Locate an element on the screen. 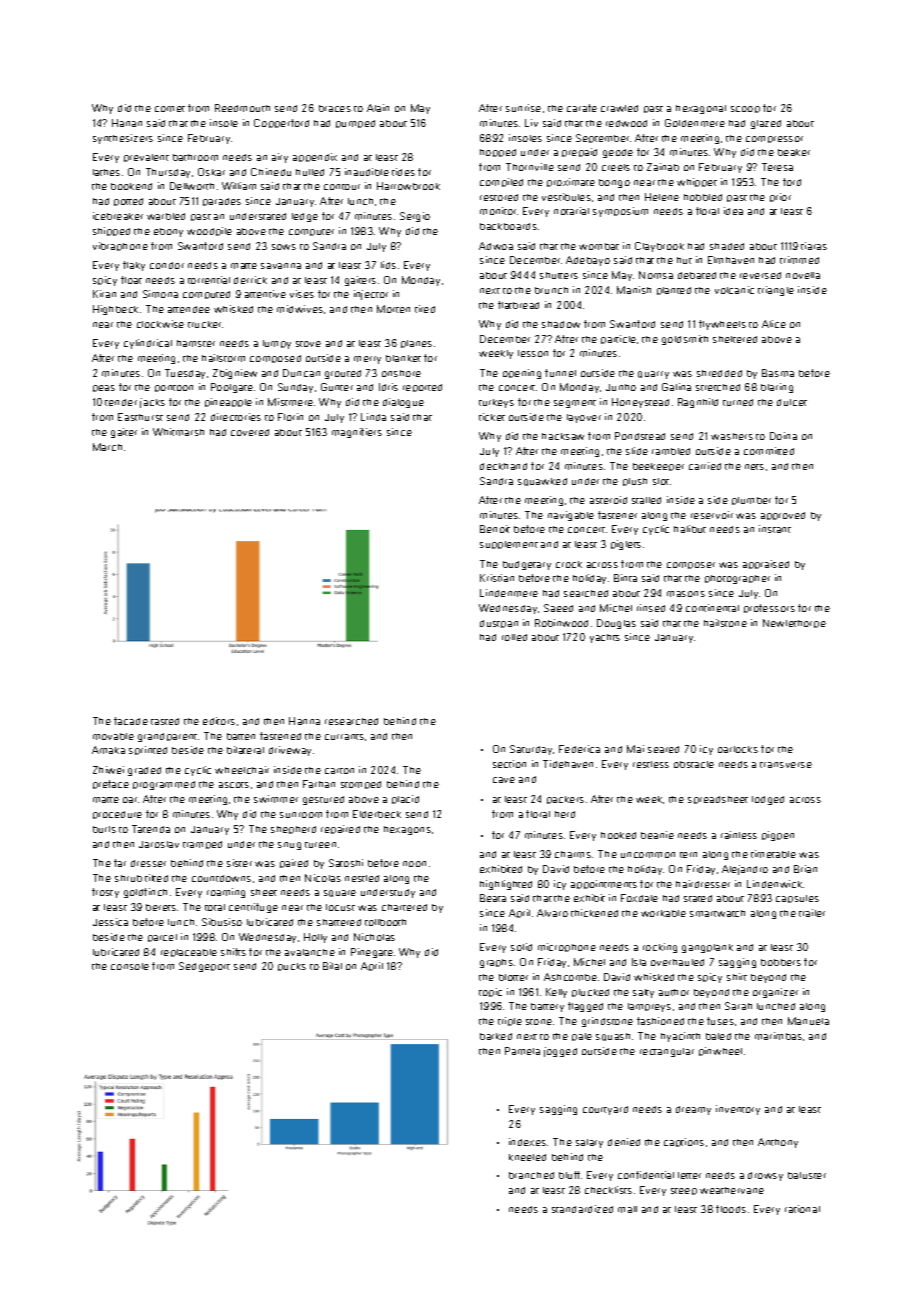 The width and height of the screenshot is (924, 1308). indexes is located at coordinates (527, 1142).
